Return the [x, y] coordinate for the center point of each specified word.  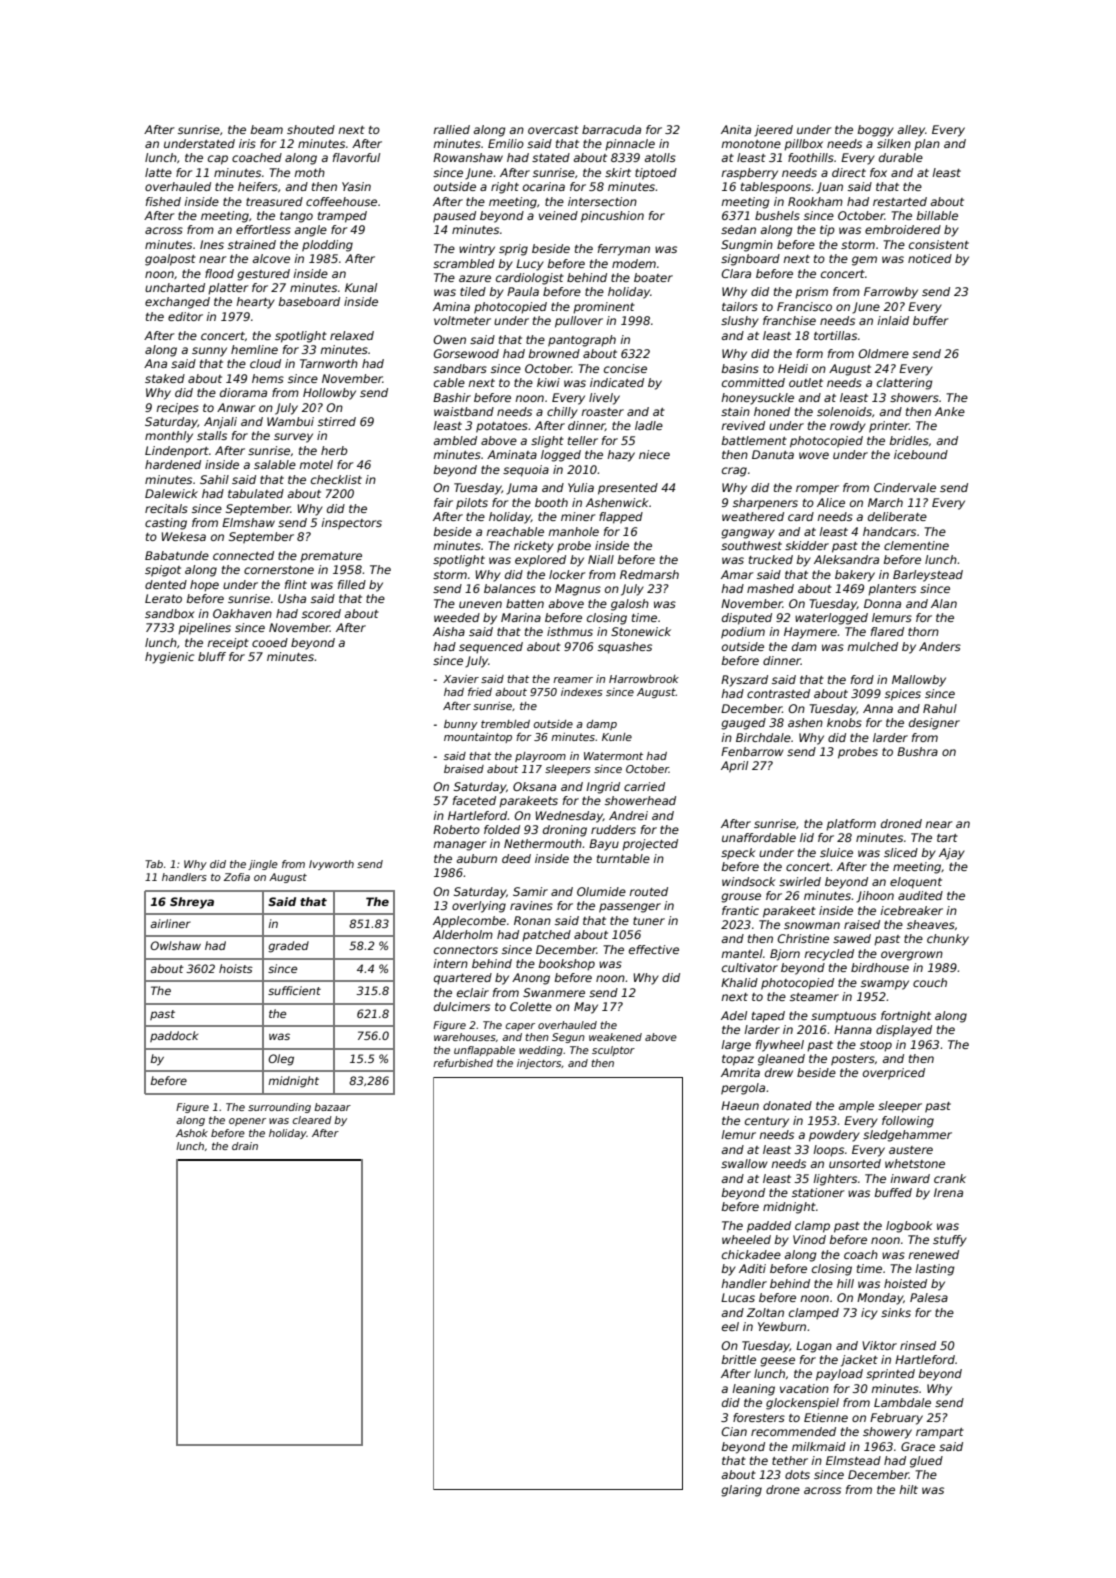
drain [245, 1146]
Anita [736, 129]
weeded [457, 617]
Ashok [192, 1133]
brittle [739, 1359]
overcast [553, 130]
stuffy [950, 1241]
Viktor [879, 1345]
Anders [940, 646]
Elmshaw [248, 522]
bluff [212, 656]
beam [267, 129]
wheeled [746, 1239]
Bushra [917, 751]
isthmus [570, 631]
